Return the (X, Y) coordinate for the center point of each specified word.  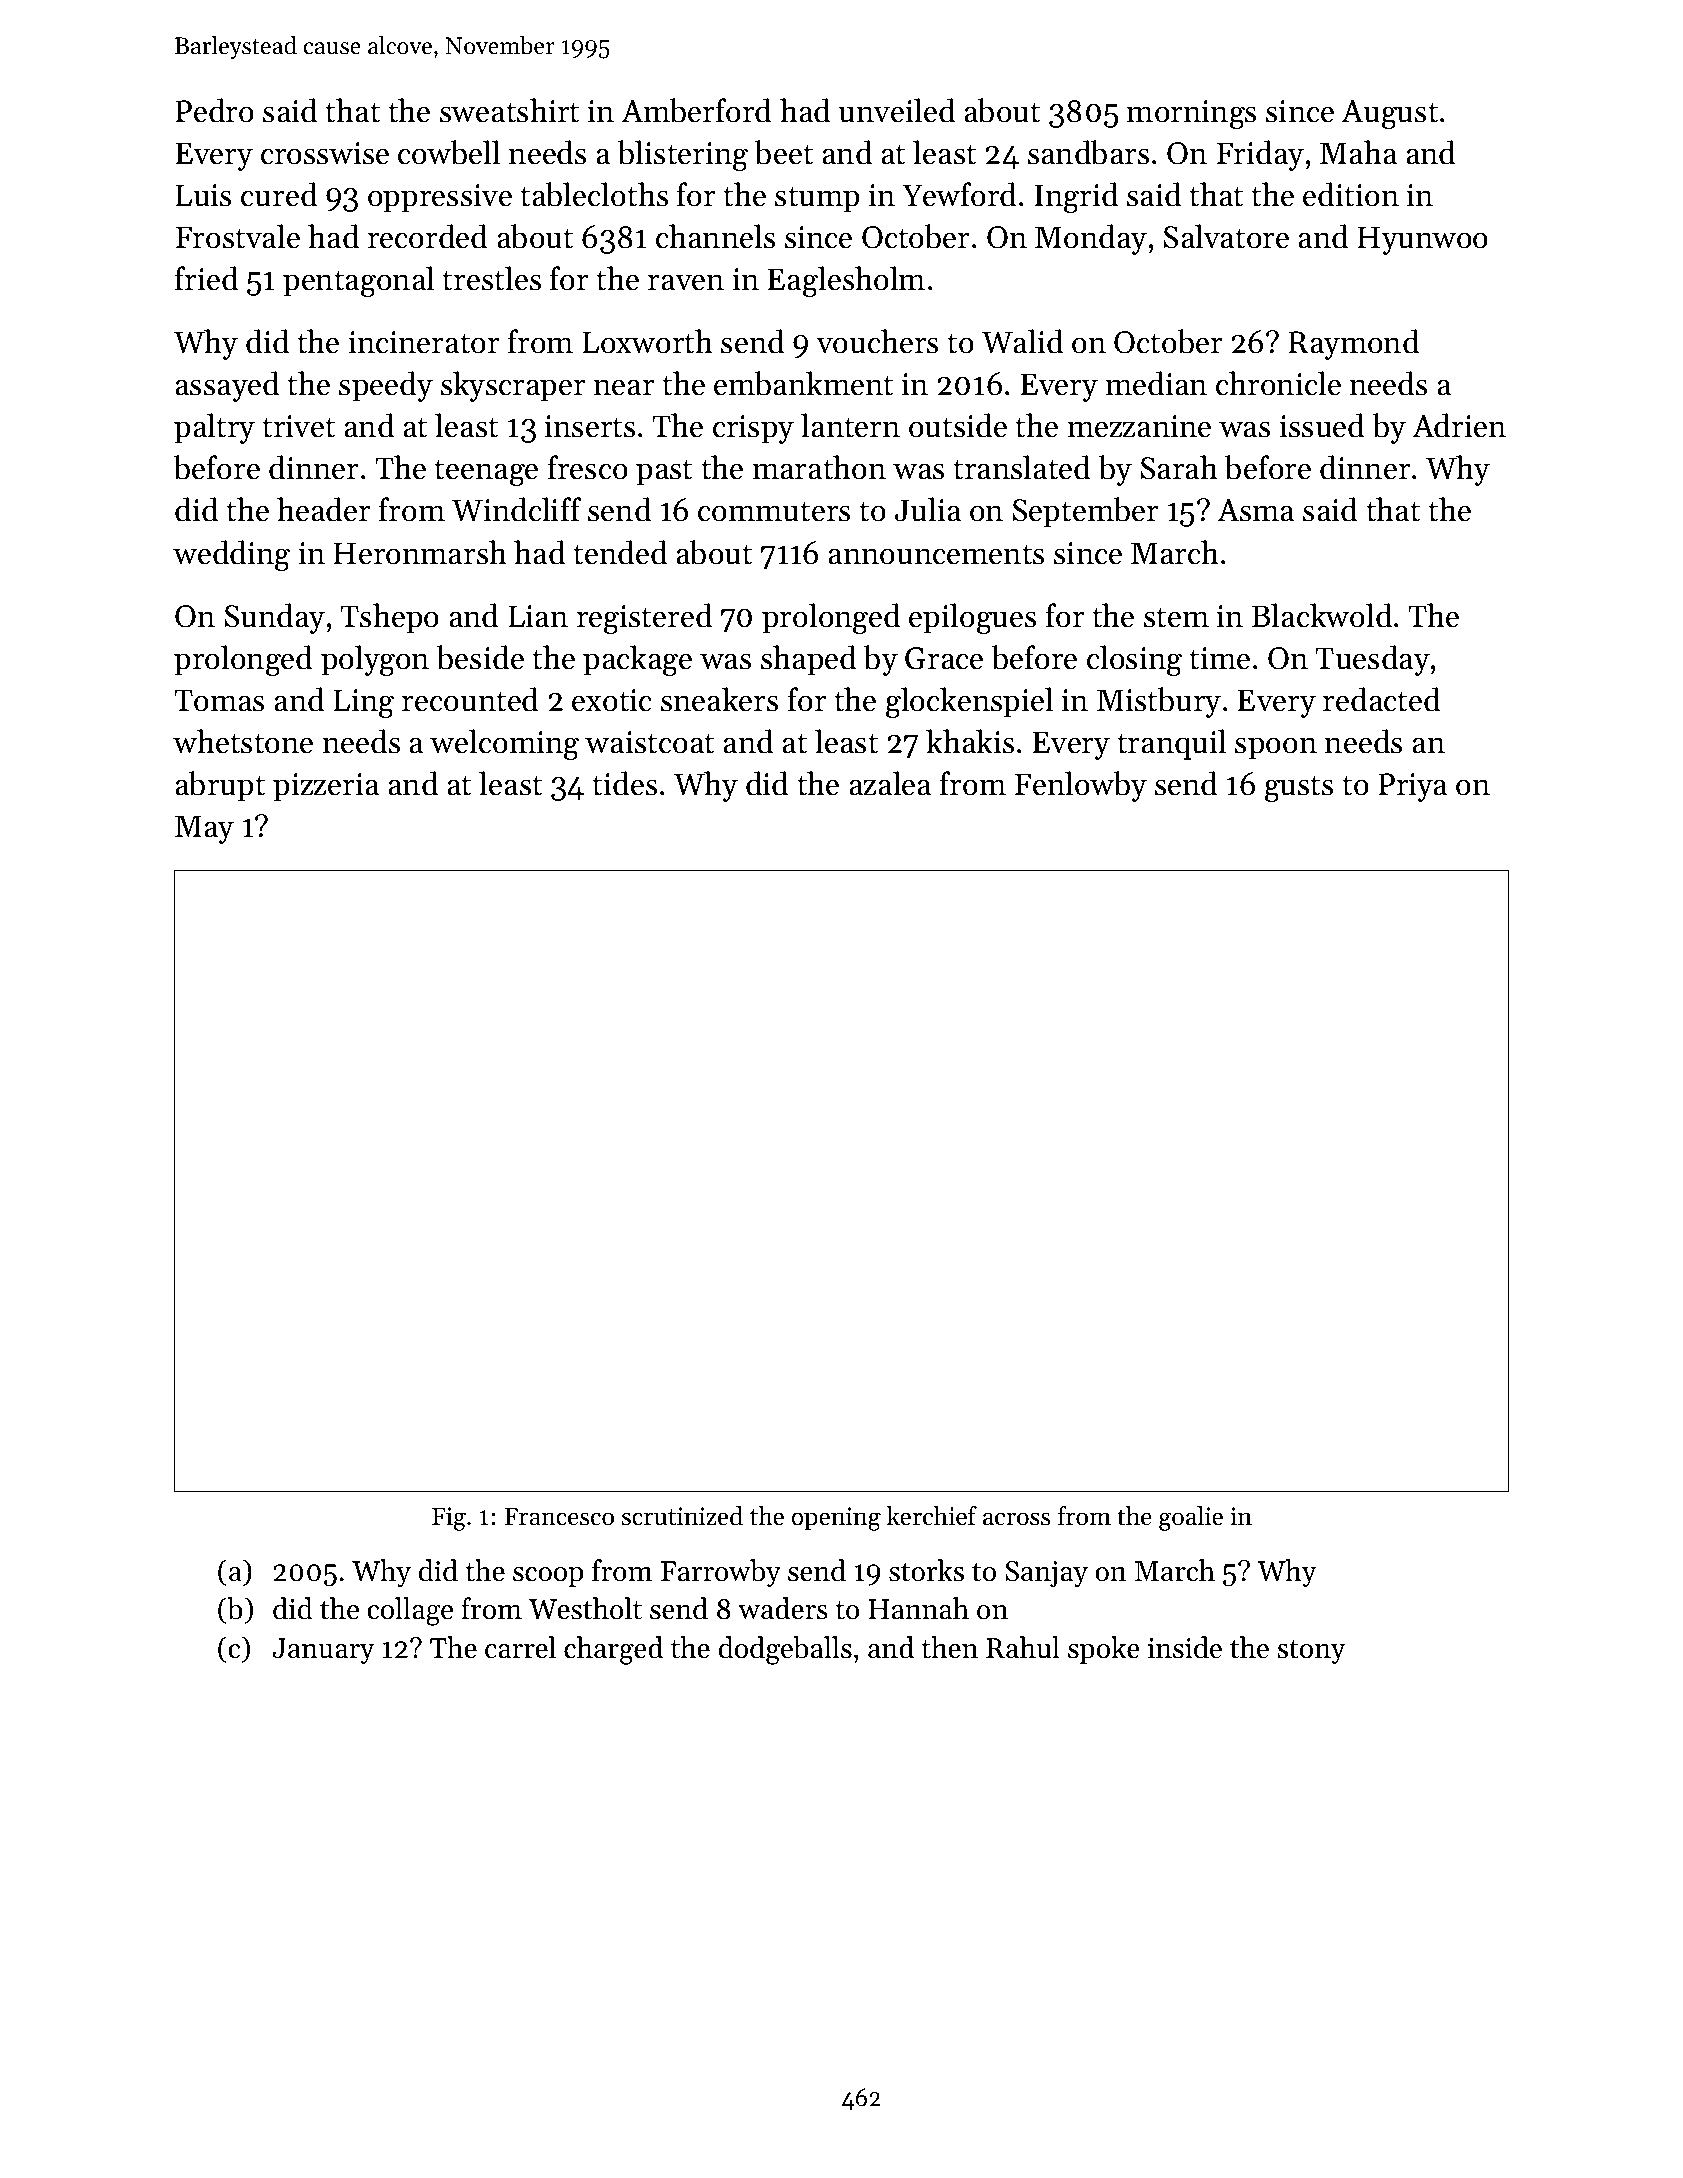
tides (625, 783)
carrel (520, 1647)
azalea (890, 783)
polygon (375, 660)
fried (206, 278)
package (637, 660)
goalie (1191, 1518)
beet (783, 152)
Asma (1255, 510)
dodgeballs (785, 1650)
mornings (1192, 114)
